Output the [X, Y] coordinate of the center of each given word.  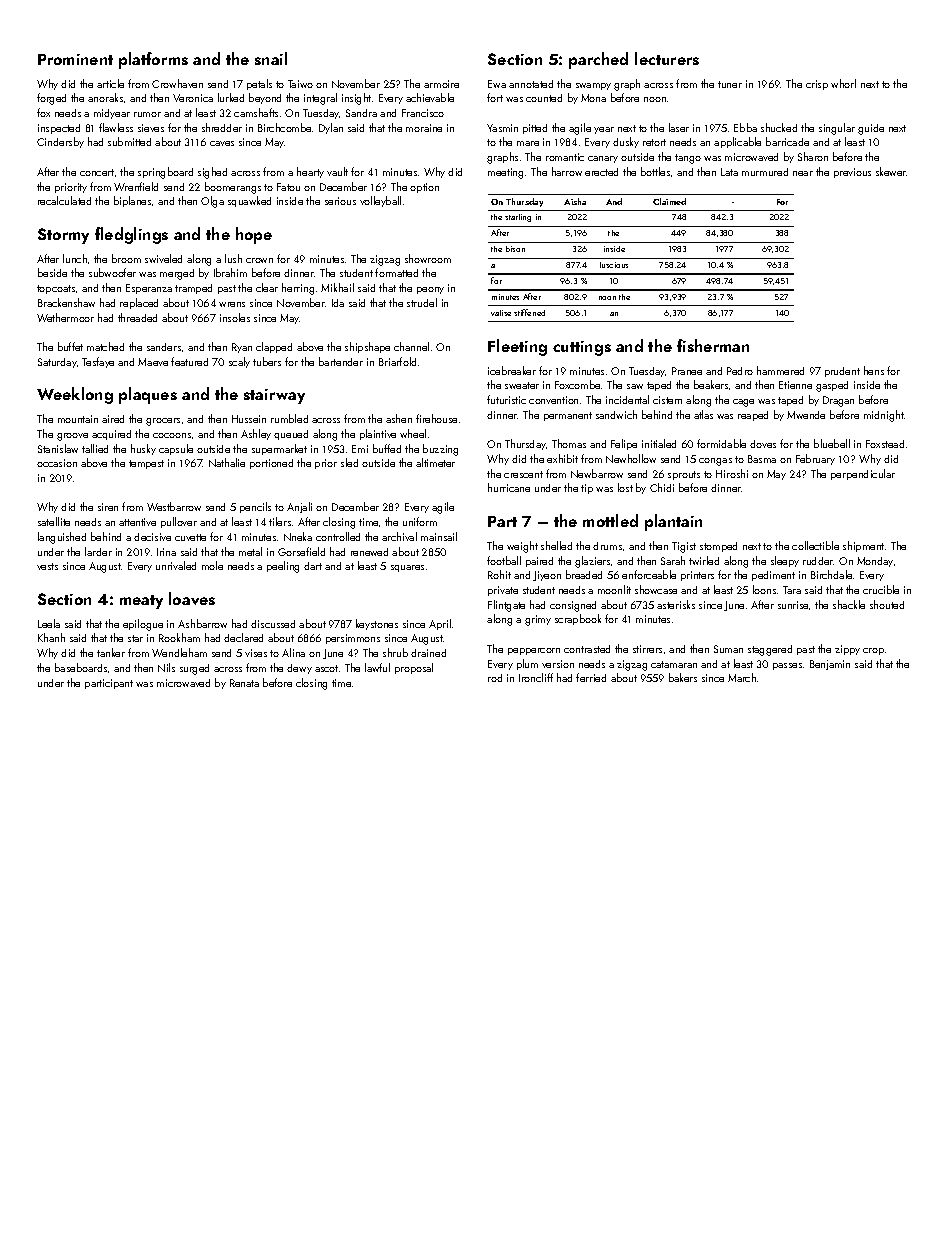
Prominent [75, 59]
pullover [179, 522]
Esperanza [149, 289]
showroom [428, 258]
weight [522, 547]
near [803, 173]
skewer [891, 171]
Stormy [63, 236]
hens [874, 370]
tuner [730, 84]
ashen [399, 418]
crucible [881, 589]
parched [598, 60]
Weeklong [75, 395]
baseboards [81, 667]
